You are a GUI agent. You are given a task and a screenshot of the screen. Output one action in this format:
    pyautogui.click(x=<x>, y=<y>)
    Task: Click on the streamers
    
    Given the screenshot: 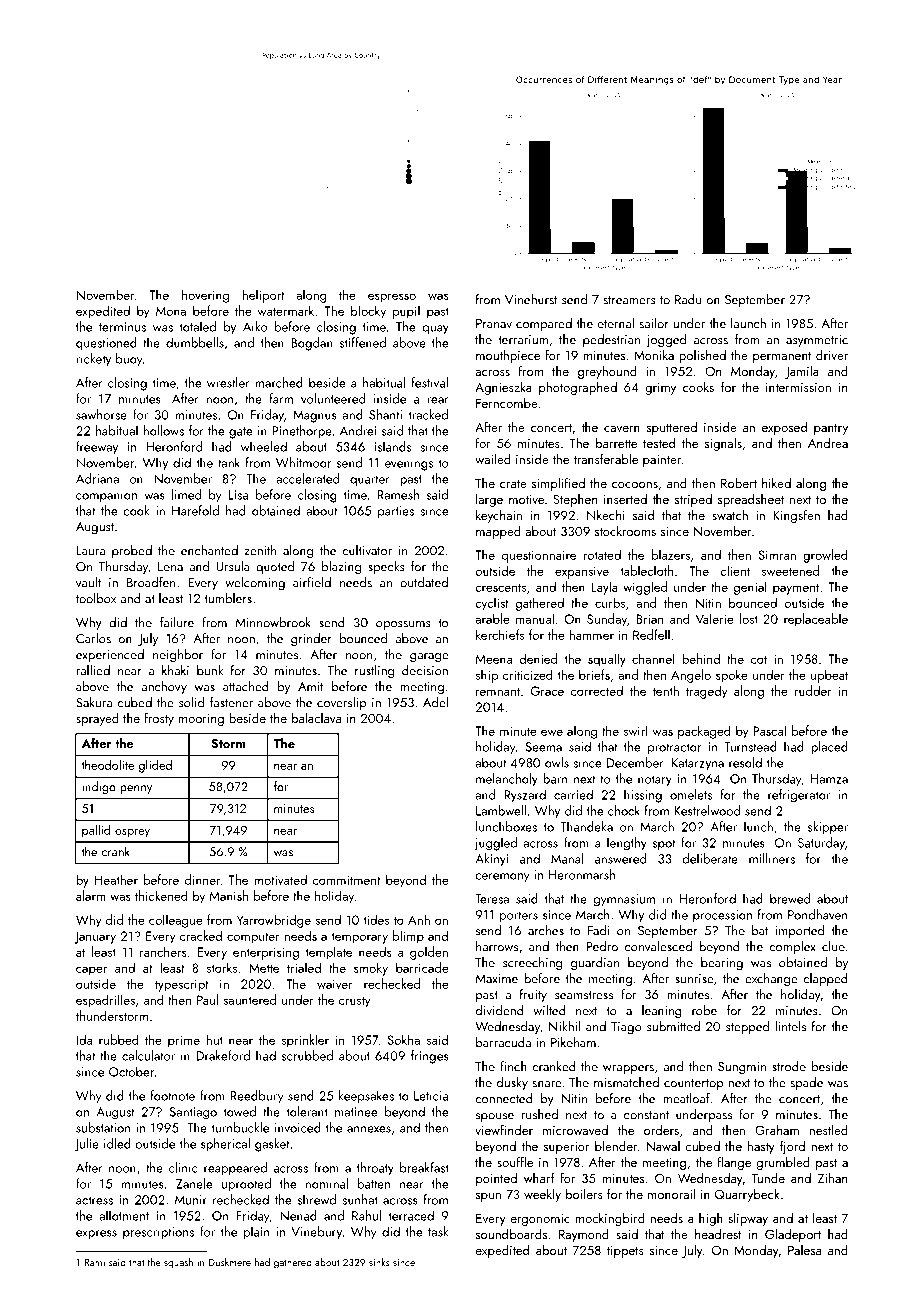 What is the action you would take?
    pyautogui.click(x=630, y=300)
